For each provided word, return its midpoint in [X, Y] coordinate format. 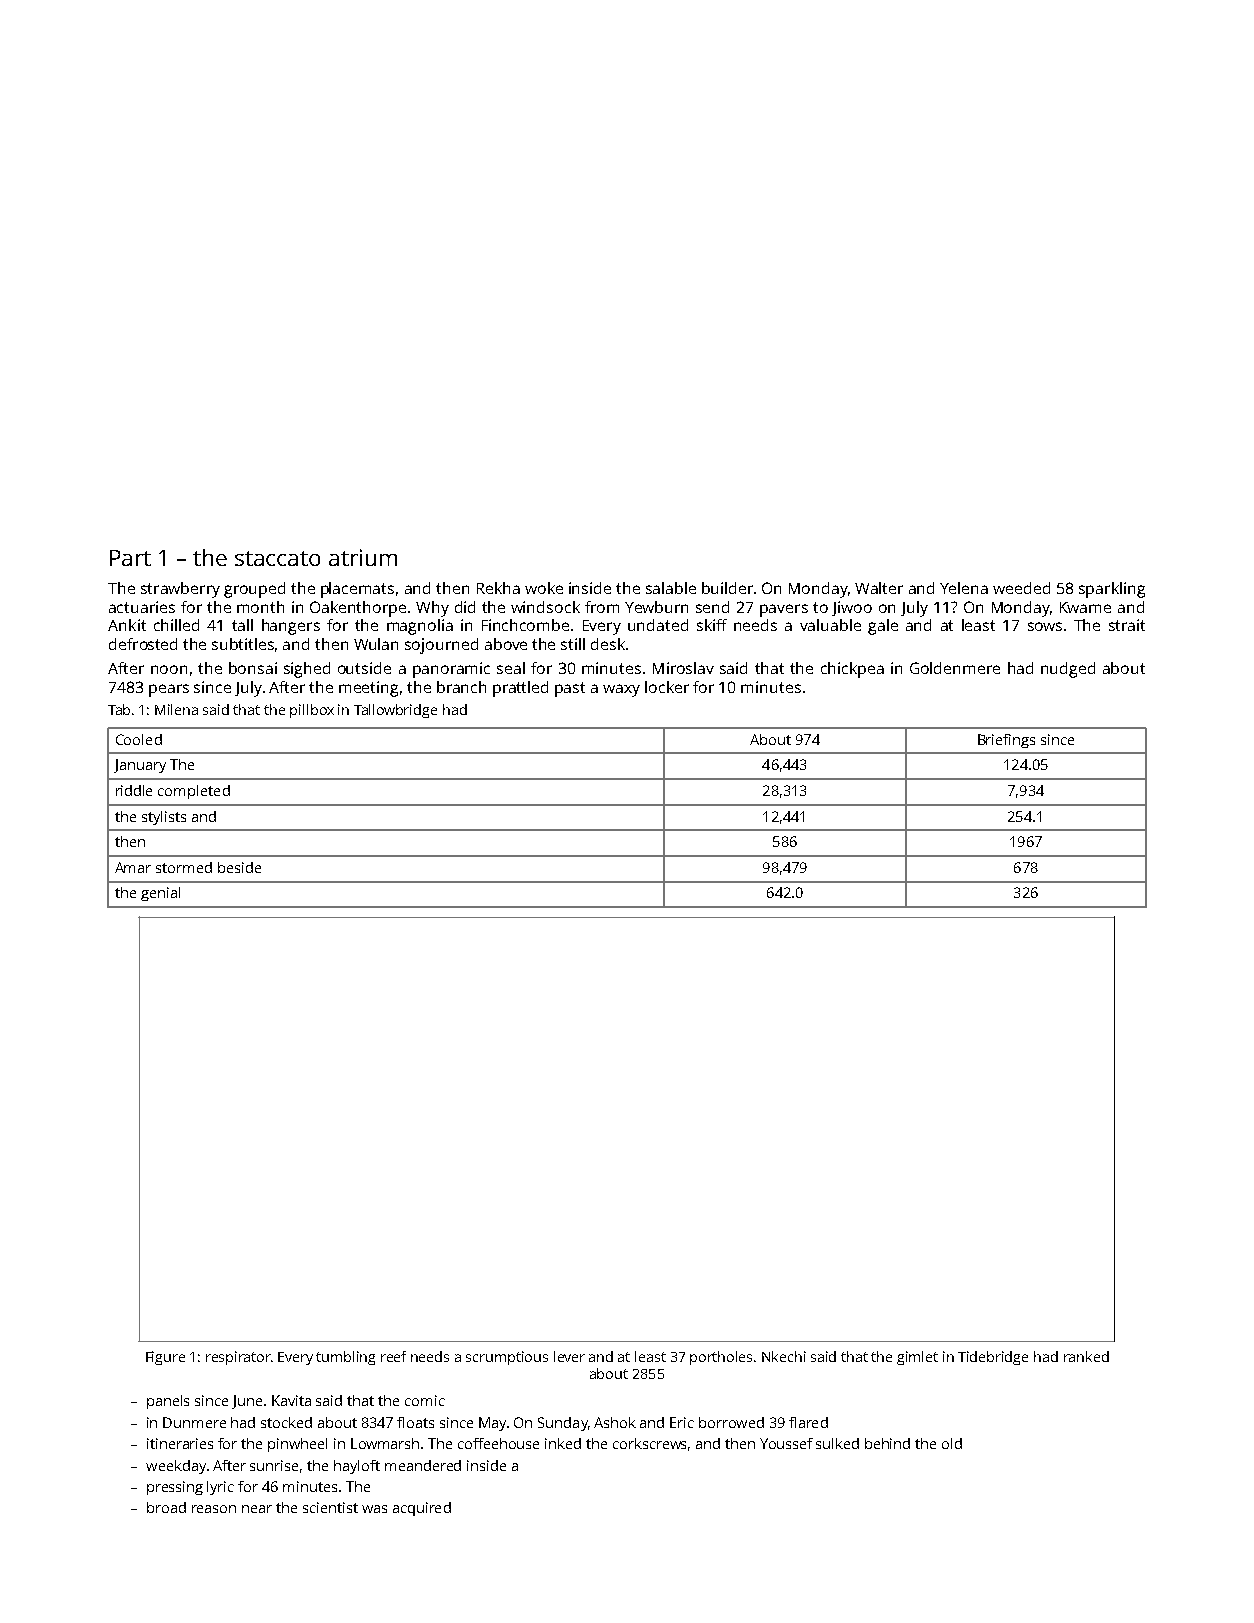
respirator [238, 1358]
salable [671, 588]
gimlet [917, 1358]
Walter [879, 588]
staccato [277, 558]
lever [569, 1356]
